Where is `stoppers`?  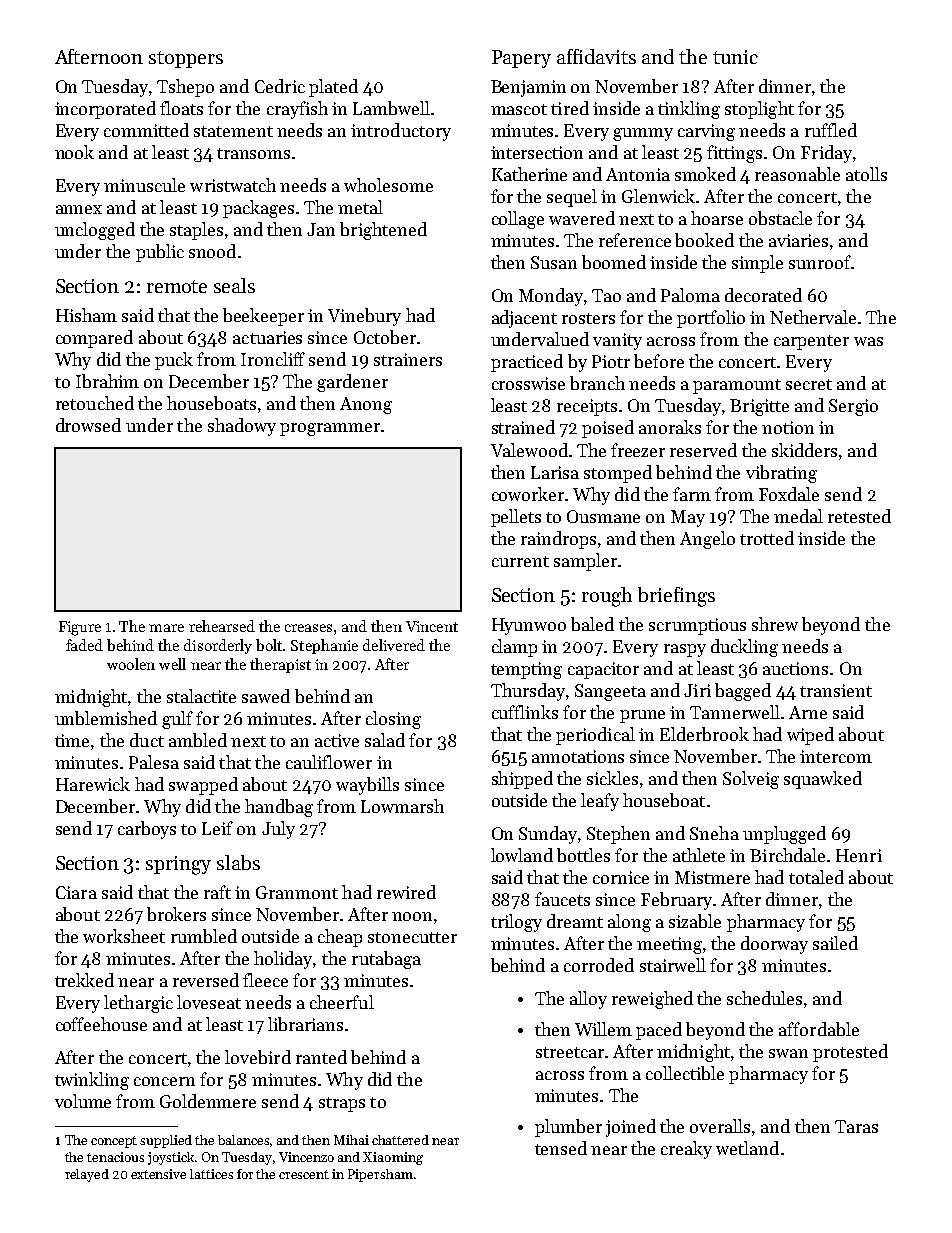 stoppers is located at coordinates (186, 59).
